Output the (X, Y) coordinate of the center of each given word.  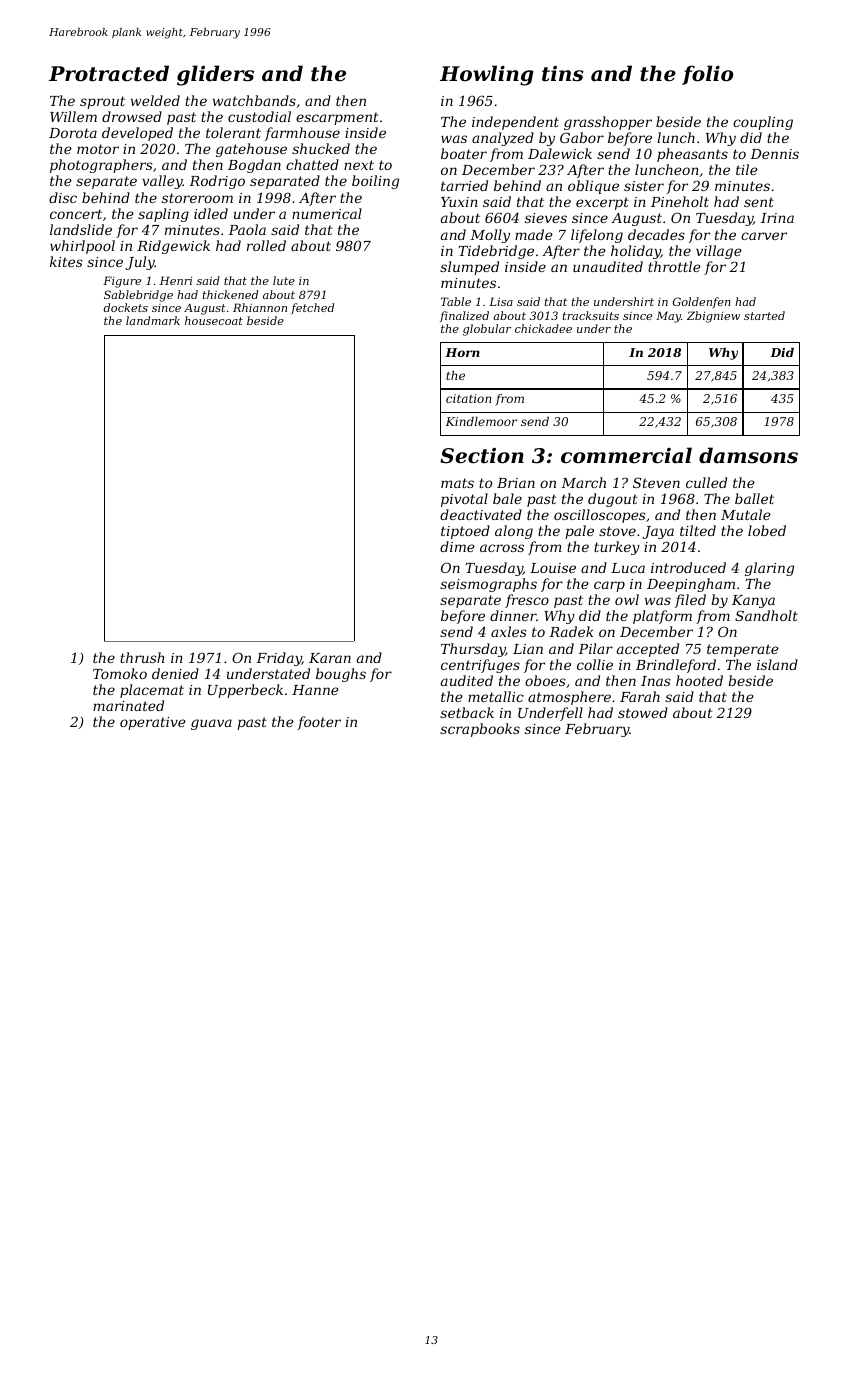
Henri (176, 280)
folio (707, 75)
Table (456, 301)
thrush (142, 657)
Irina (777, 218)
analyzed (503, 139)
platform (662, 617)
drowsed (132, 116)
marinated (128, 705)
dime (457, 546)
